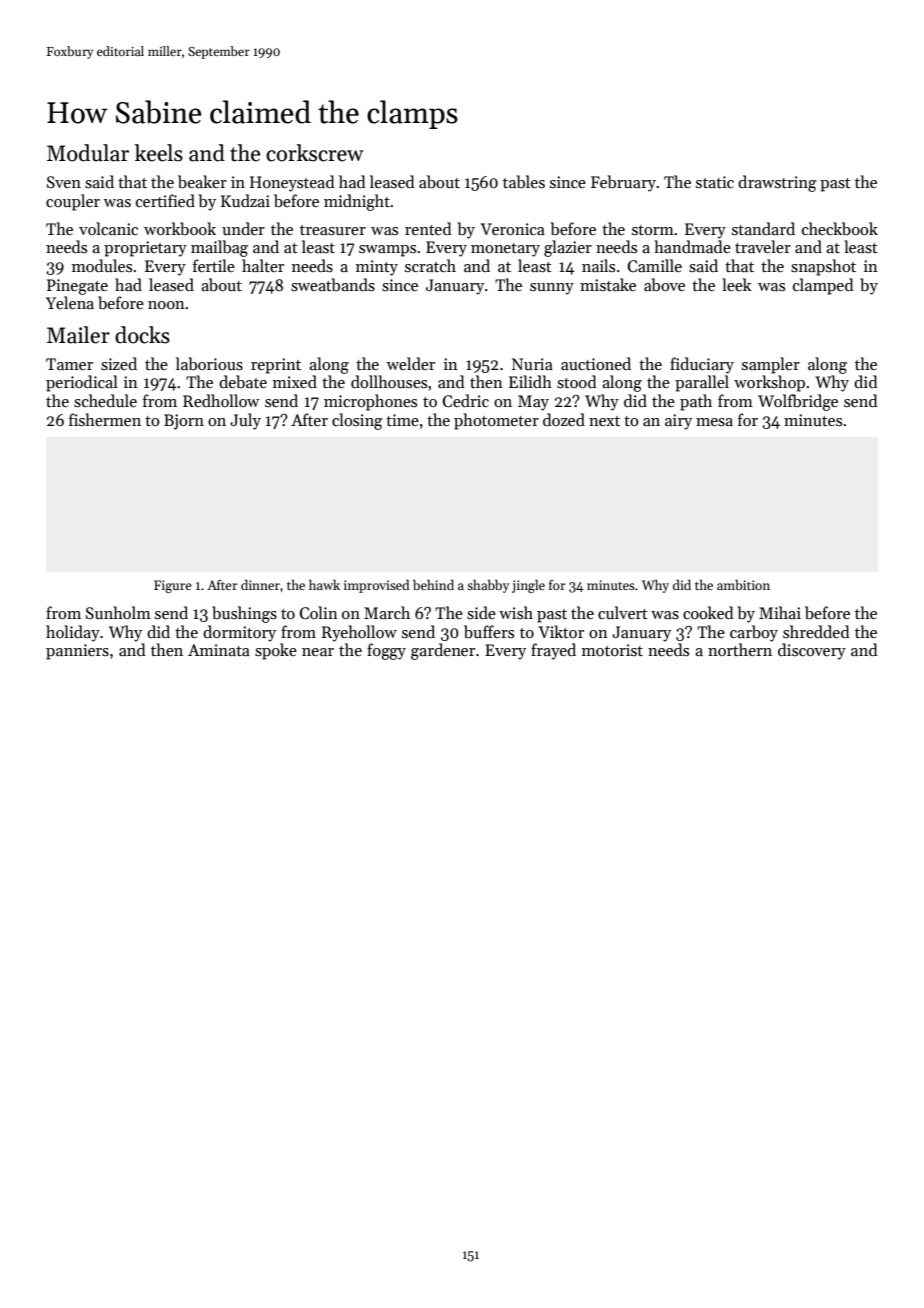  I want to click on Wolfbridge, so click(798, 402).
